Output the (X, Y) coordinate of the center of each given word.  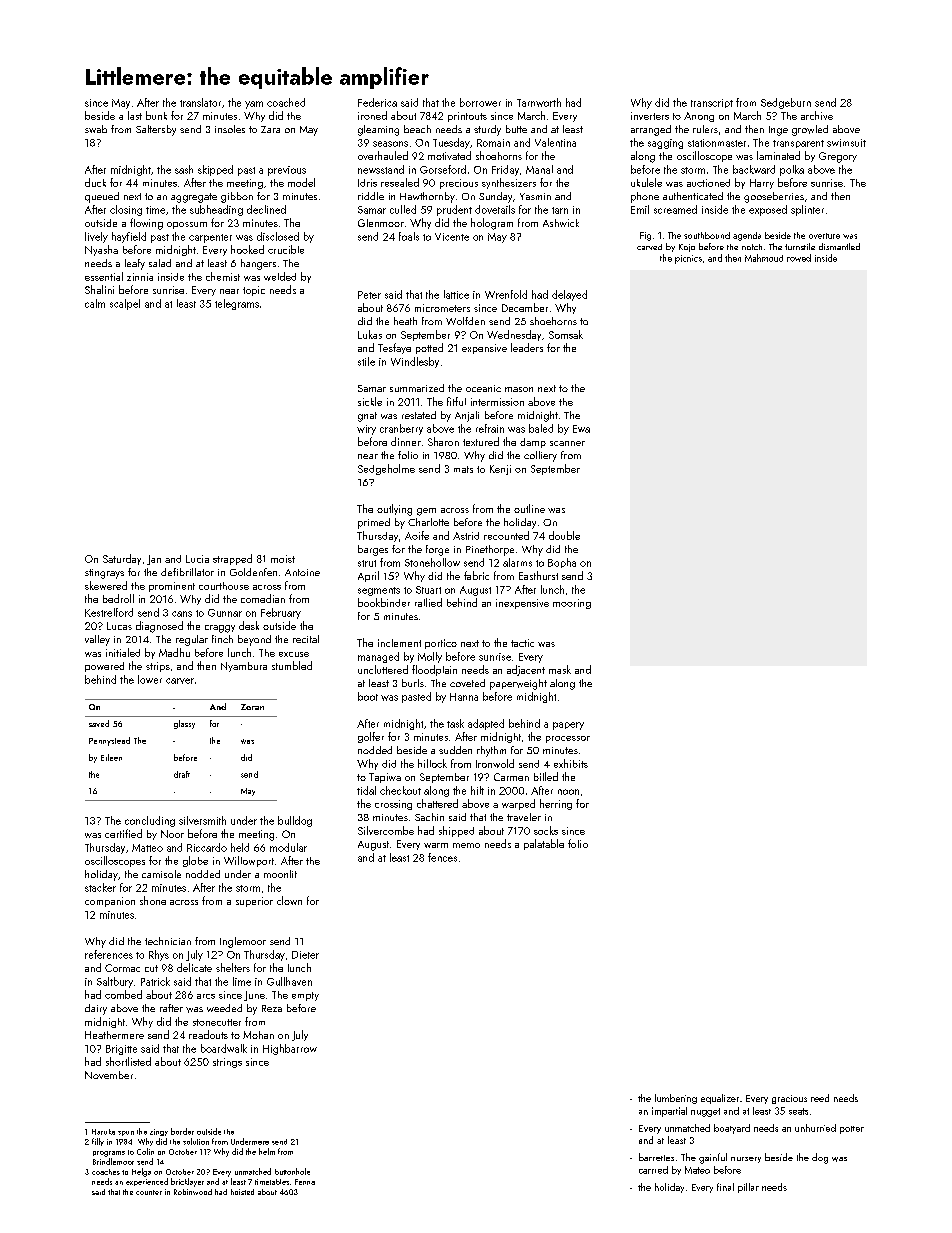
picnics (688, 259)
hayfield (129, 237)
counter (149, 1192)
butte (516, 129)
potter (852, 1130)
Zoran (252, 707)
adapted (486, 724)
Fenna (305, 1182)
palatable (544, 844)
